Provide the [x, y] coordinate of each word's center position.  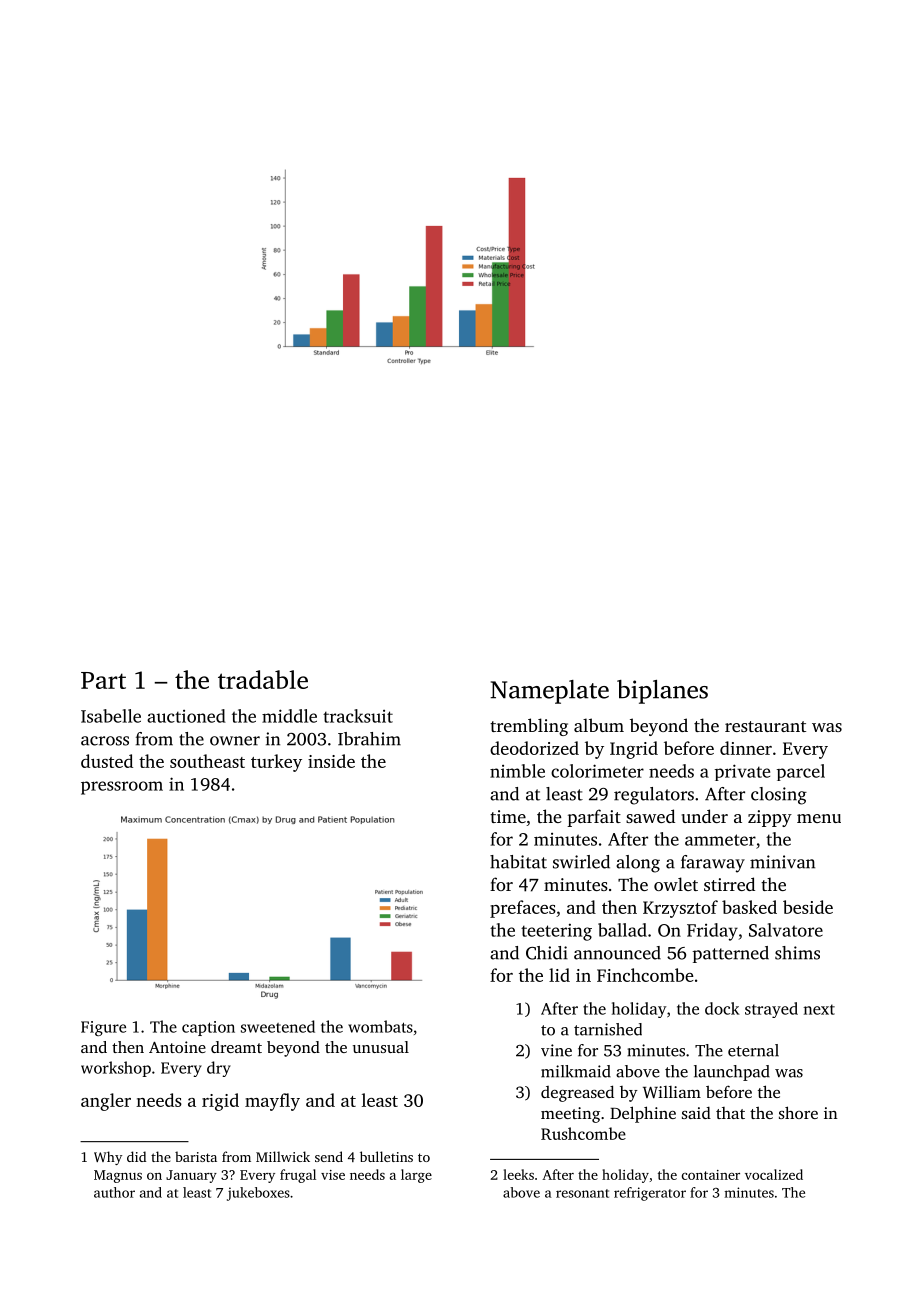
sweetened [278, 1026]
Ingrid [634, 750]
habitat [518, 862]
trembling [529, 727]
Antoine [177, 1047]
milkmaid [576, 1071]
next [819, 1009]
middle [289, 716]
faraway [713, 864]
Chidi [547, 953]
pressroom [122, 788]
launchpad [732, 1073]
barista [196, 1156]
